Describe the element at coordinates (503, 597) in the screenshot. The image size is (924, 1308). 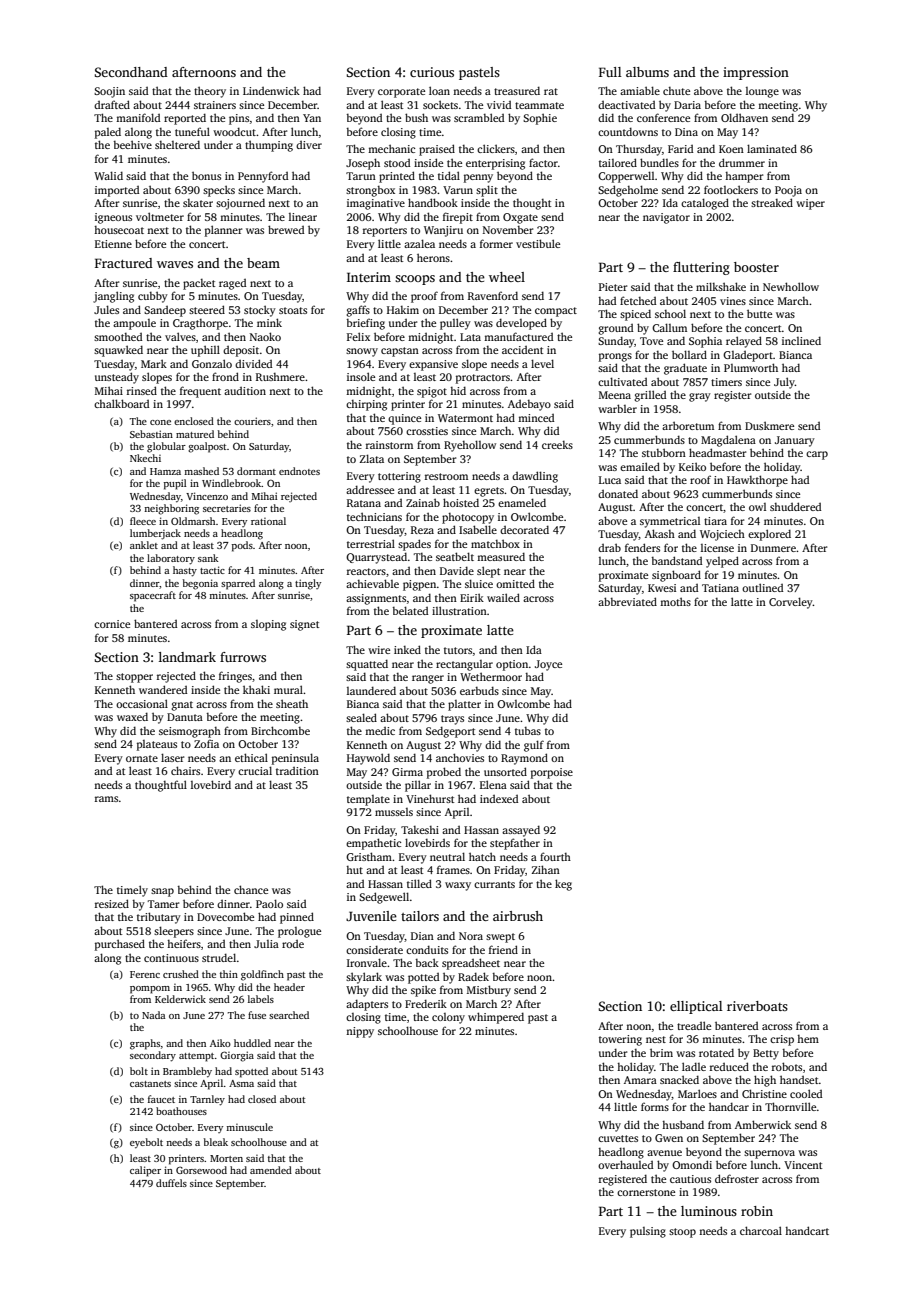
I see `wailed` at that location.
